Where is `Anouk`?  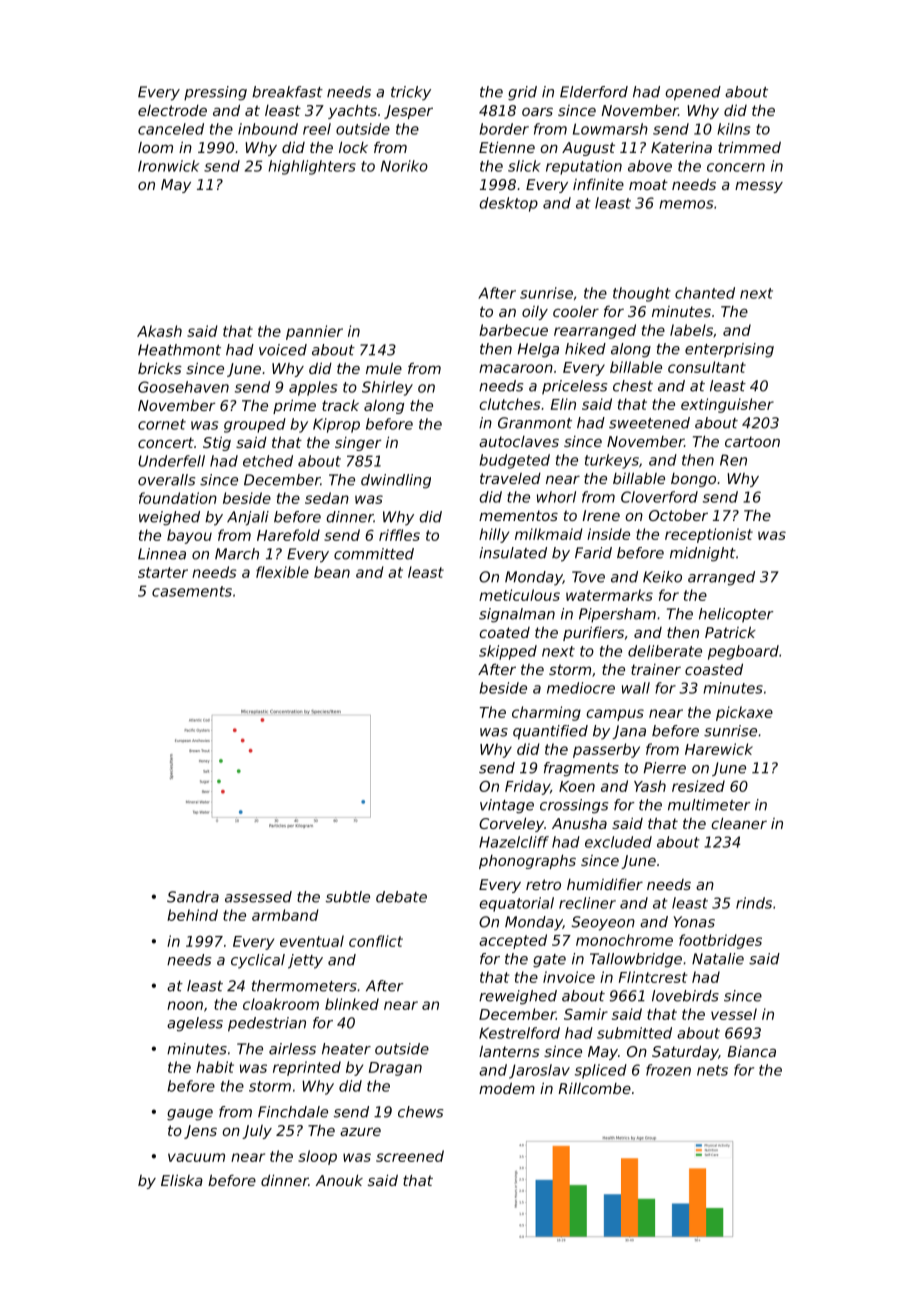
Anouk is located at coordinates (339, 1180).
